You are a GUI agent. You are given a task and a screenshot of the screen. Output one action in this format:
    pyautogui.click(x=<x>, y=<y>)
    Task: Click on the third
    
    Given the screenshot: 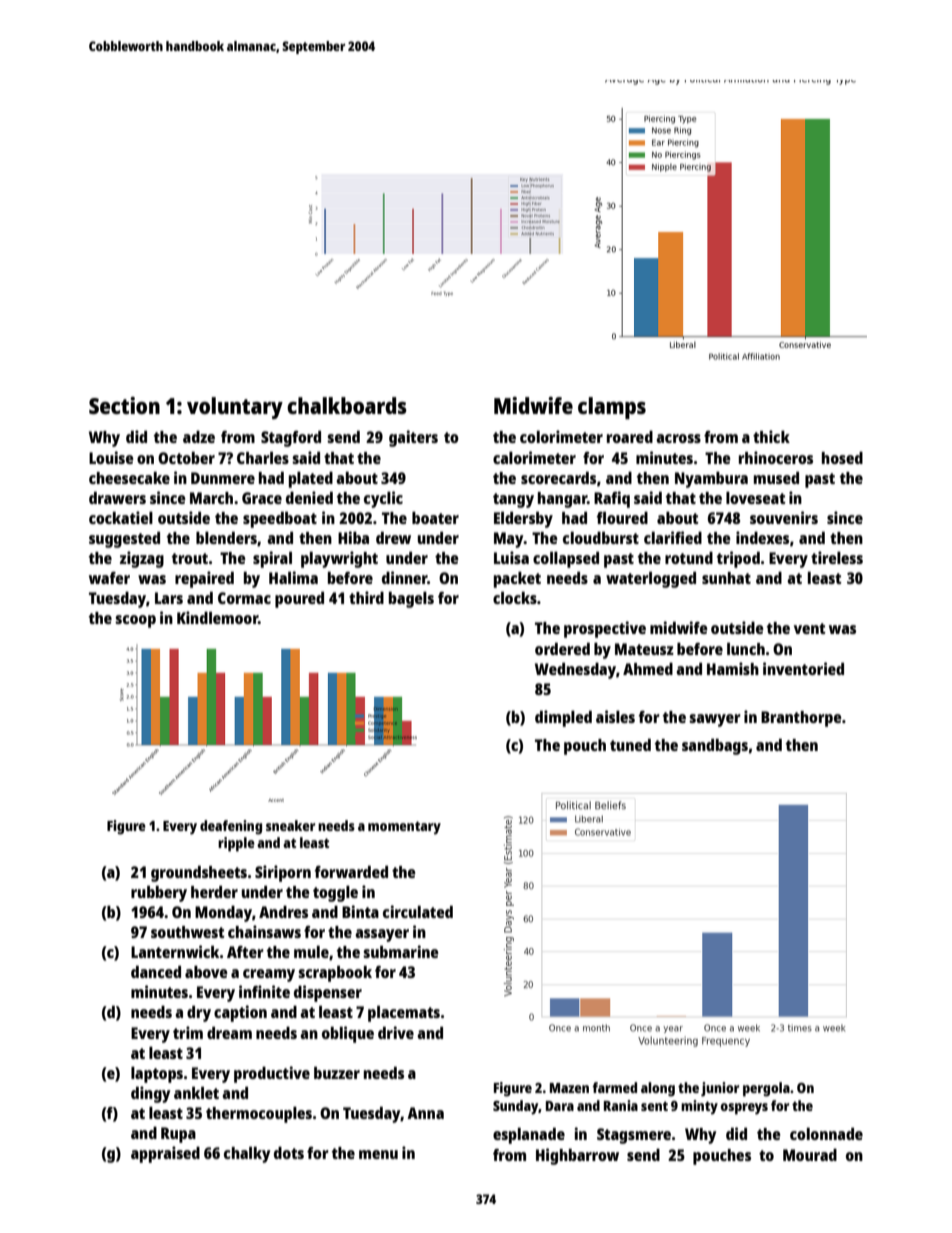 What is the action you would take?
    pyautogui.click(x=366, y=597)
